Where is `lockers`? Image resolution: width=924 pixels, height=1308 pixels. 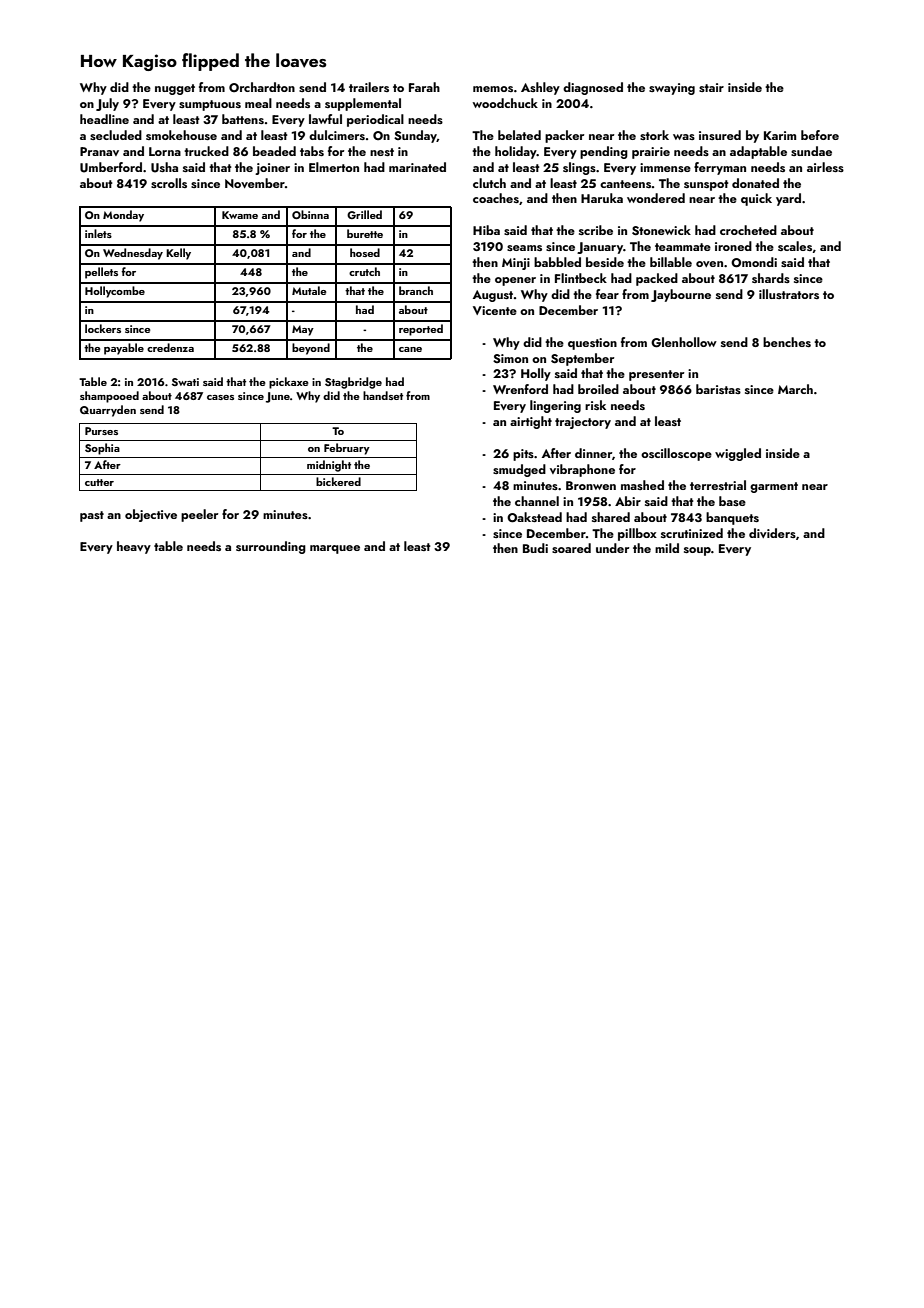
lockers is located at coordinates (103, 328).
